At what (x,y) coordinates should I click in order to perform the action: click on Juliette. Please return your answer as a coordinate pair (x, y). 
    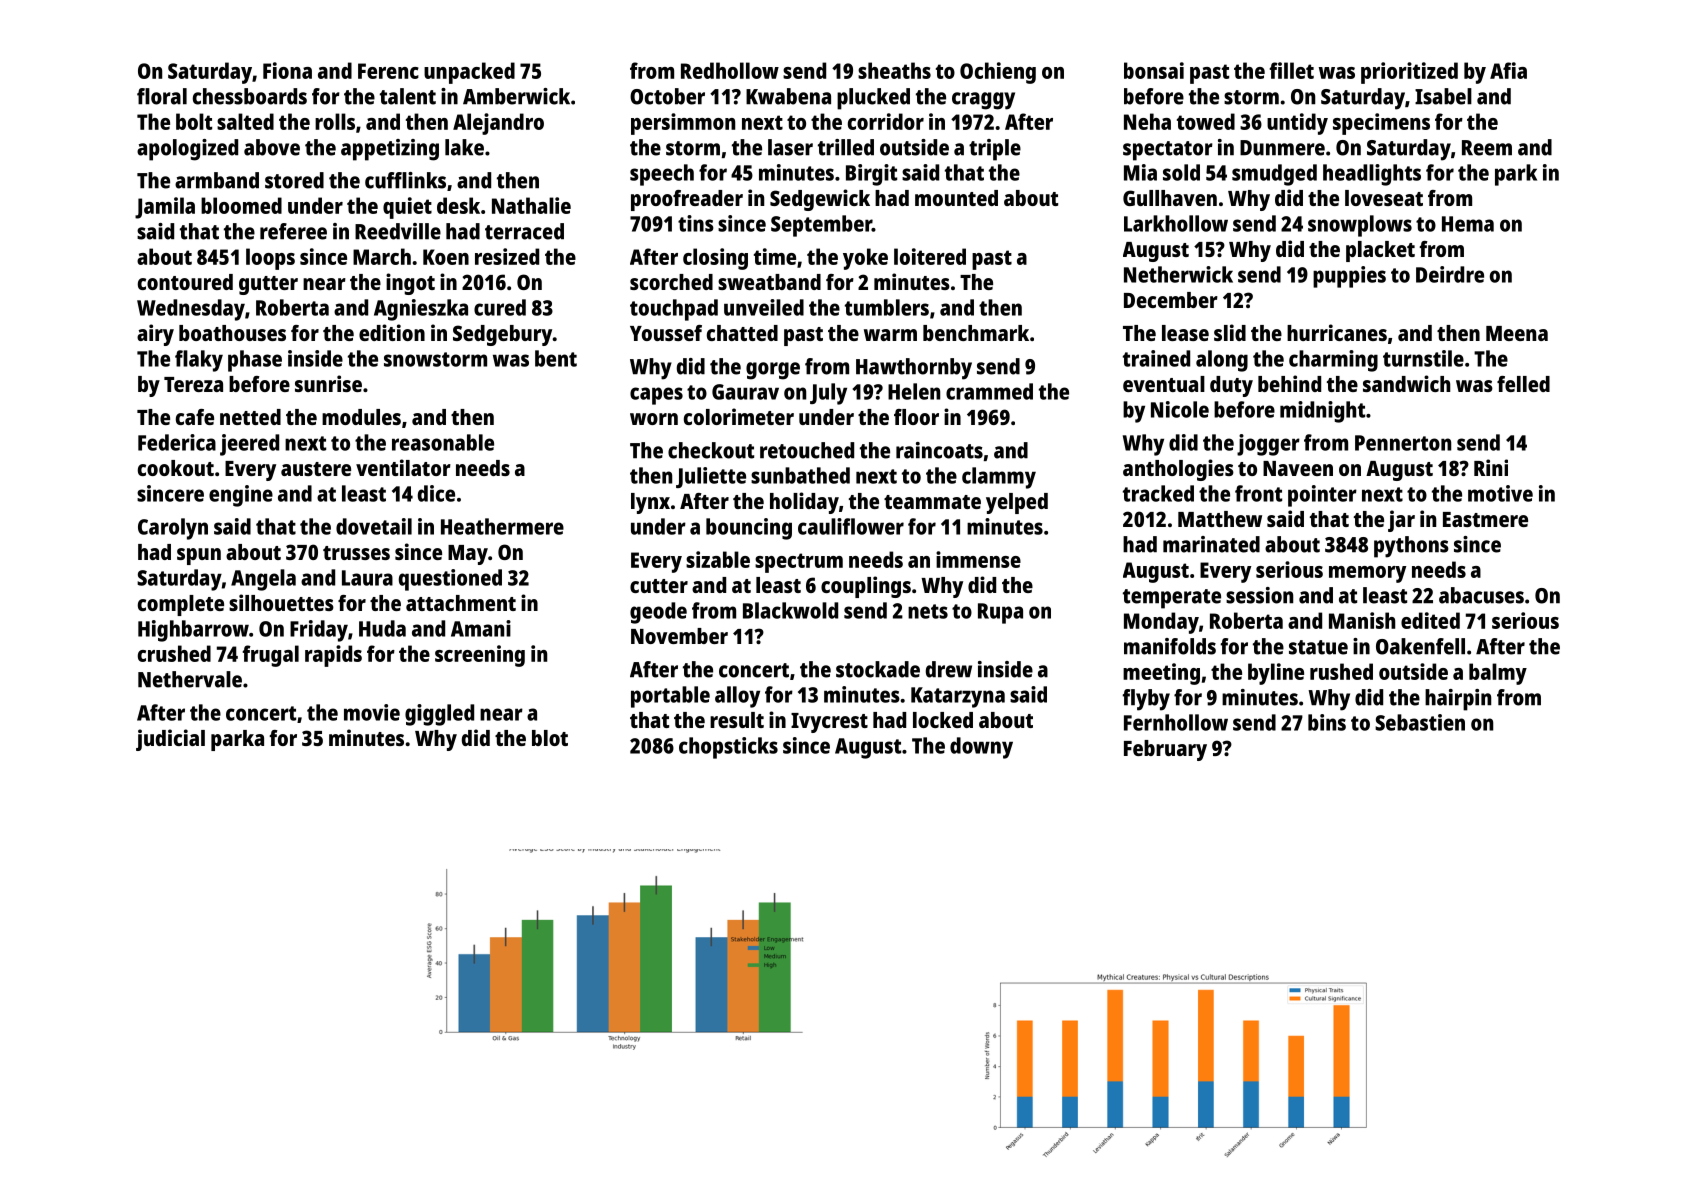
    Looking at the image, I should click on (711, 477).
